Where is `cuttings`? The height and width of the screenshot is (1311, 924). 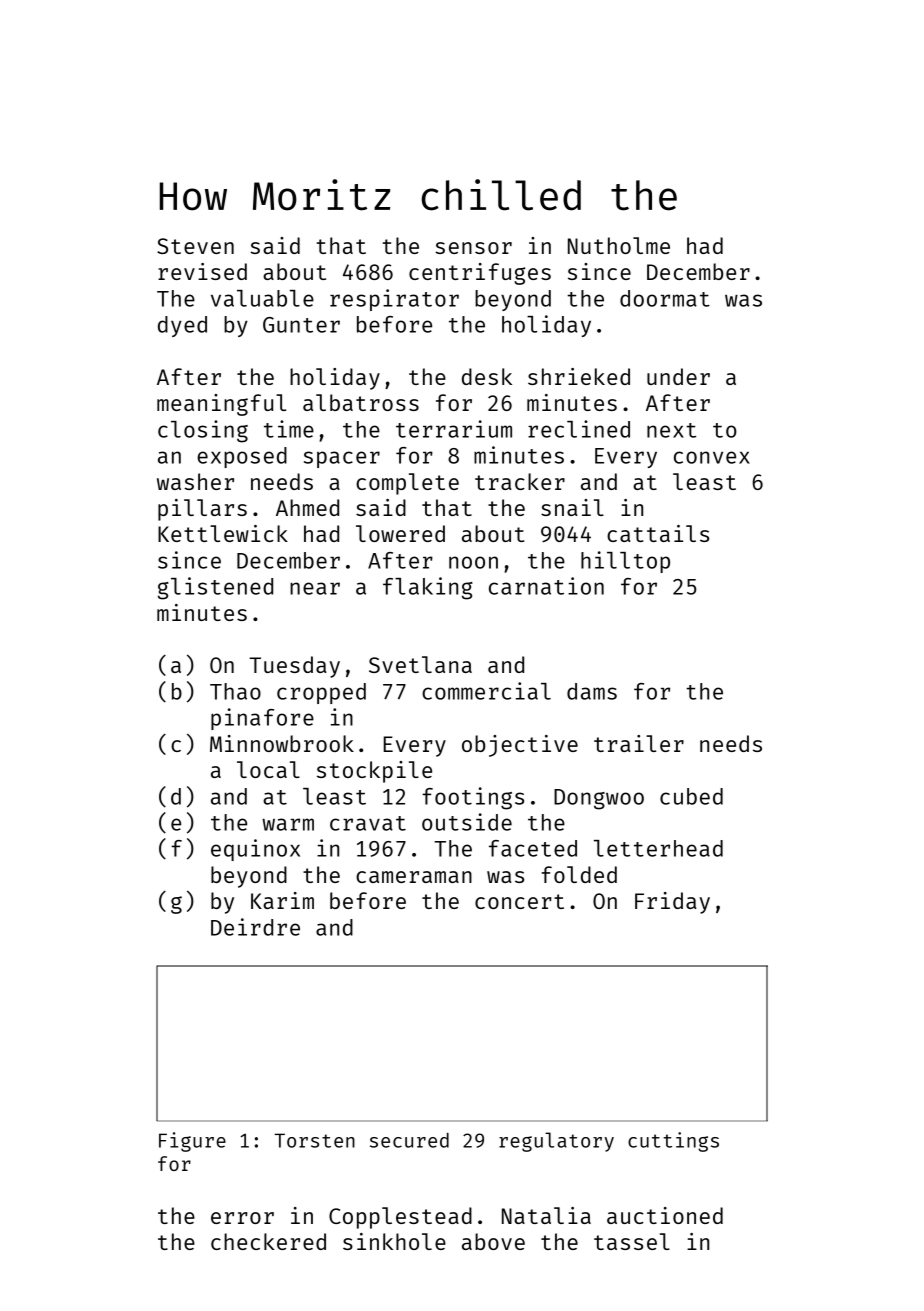
cuttings is located at coordinates (673, 1142).
